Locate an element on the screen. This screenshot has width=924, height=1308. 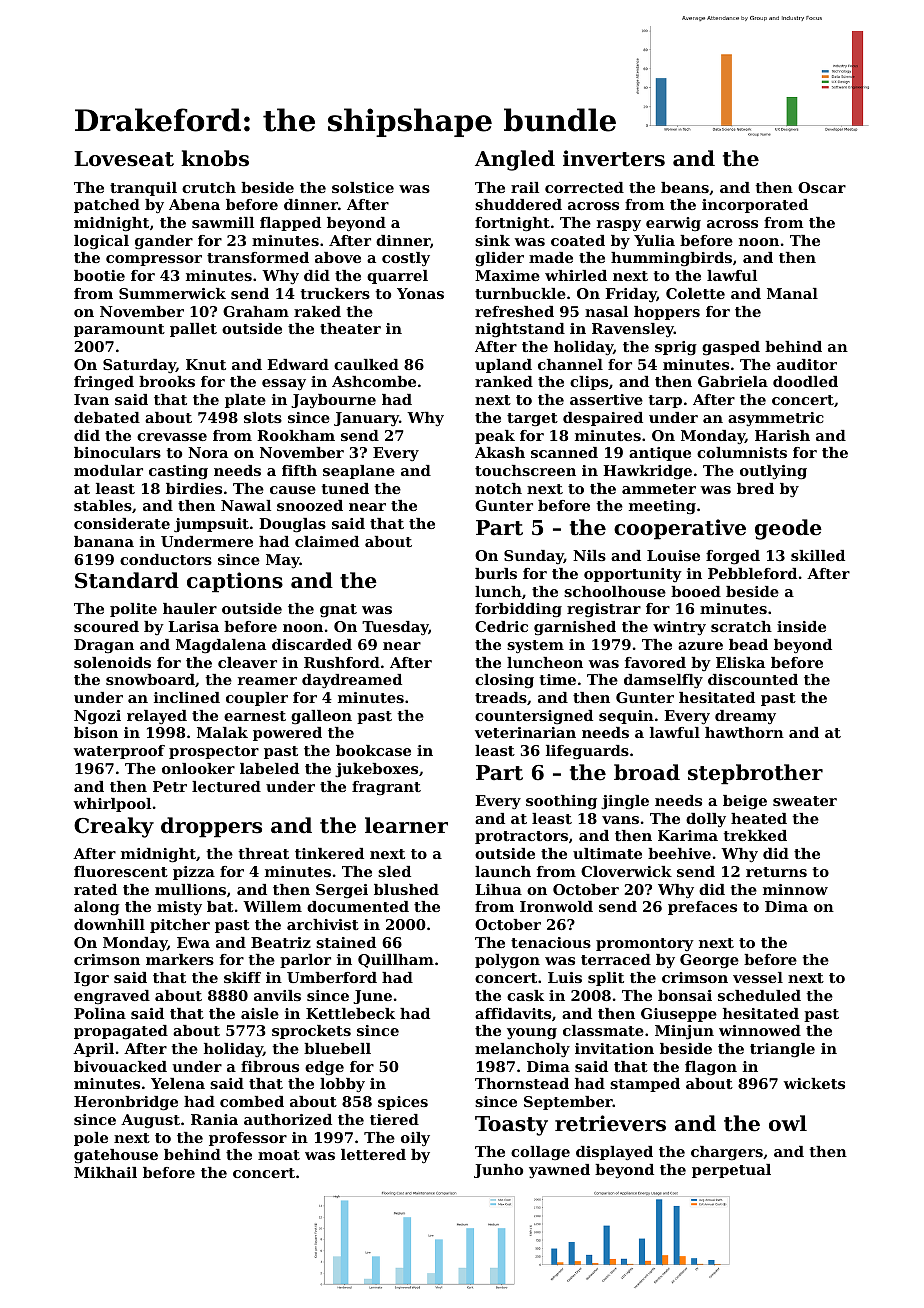
geode is located at coordinates (788, 529).
